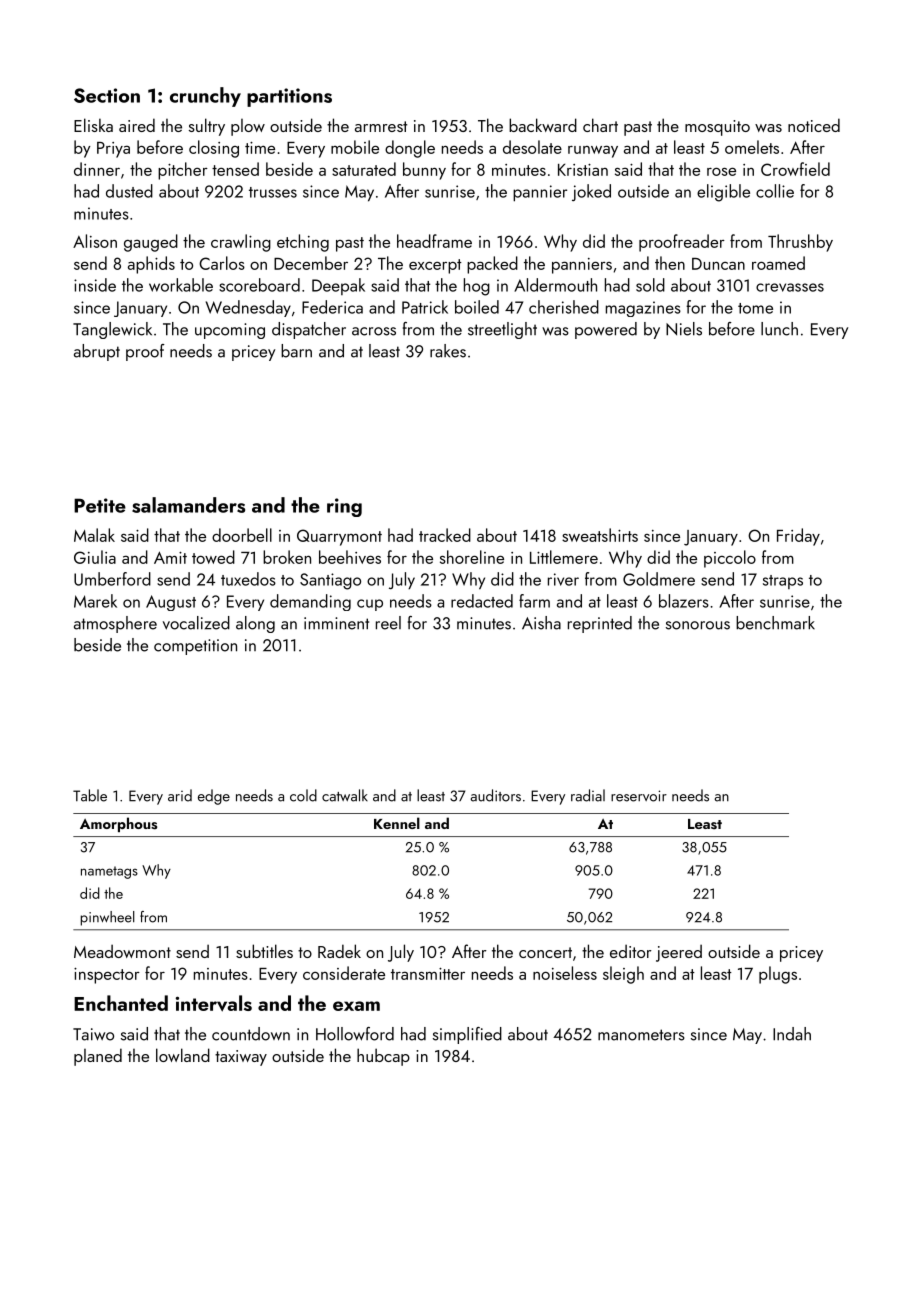 The height and width of the document is (1308, 924). What do you see at coordinates (90, 795) in the document?
I see `Table` at bounding box center [90, 795].
